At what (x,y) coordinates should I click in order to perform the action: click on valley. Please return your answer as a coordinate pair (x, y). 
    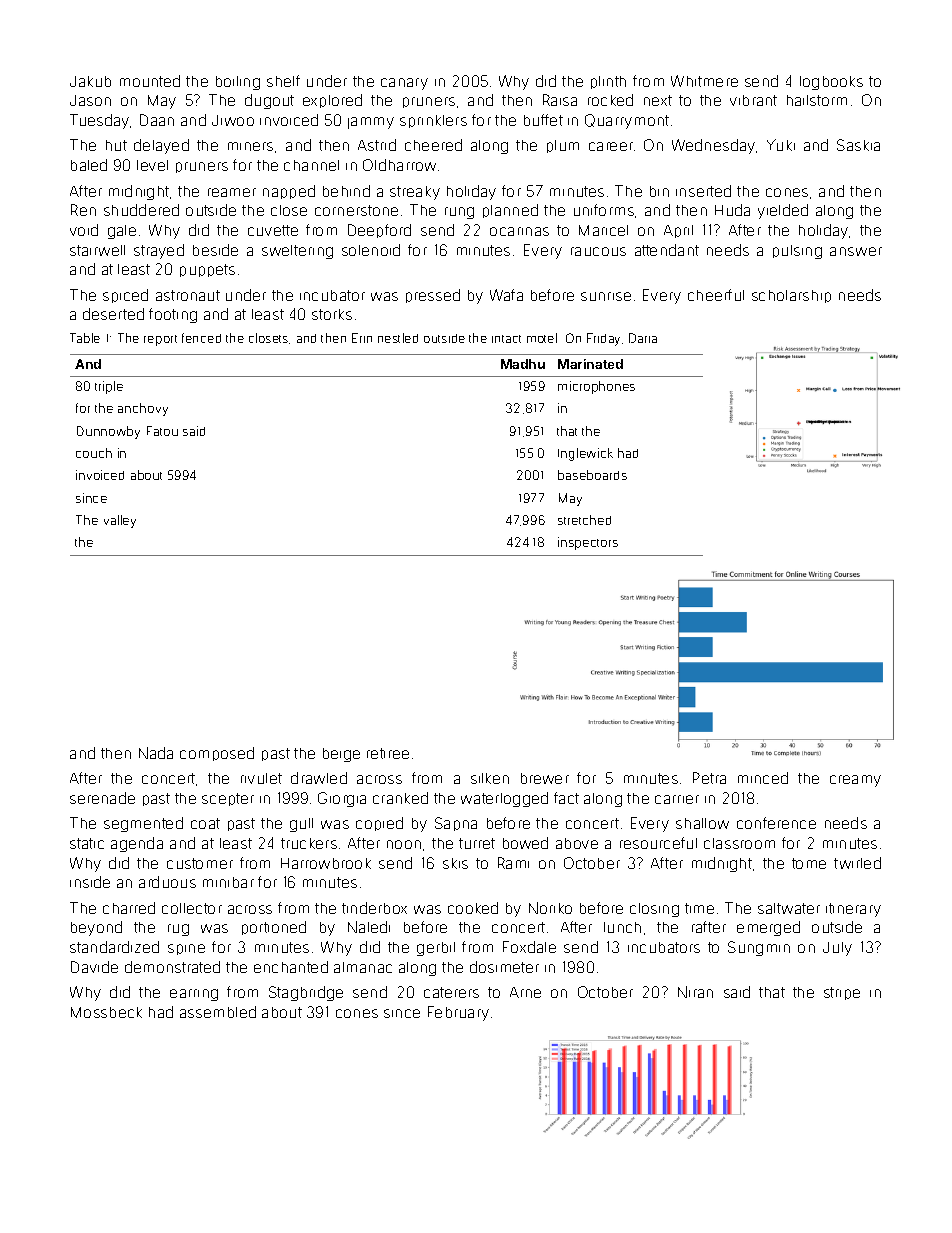
    Looking at the image, I should click on (120, 521).
